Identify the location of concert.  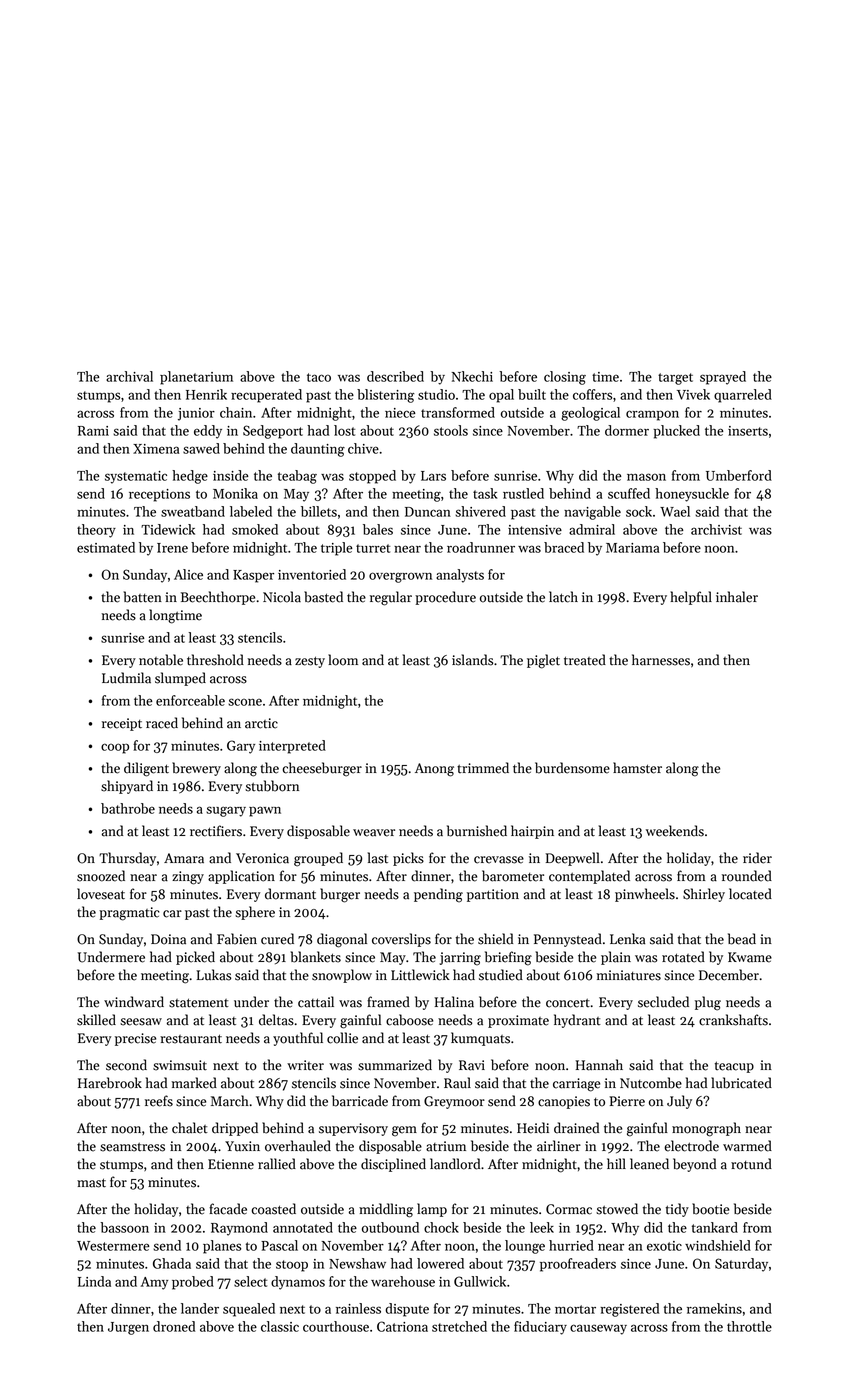
(568, 1003).
